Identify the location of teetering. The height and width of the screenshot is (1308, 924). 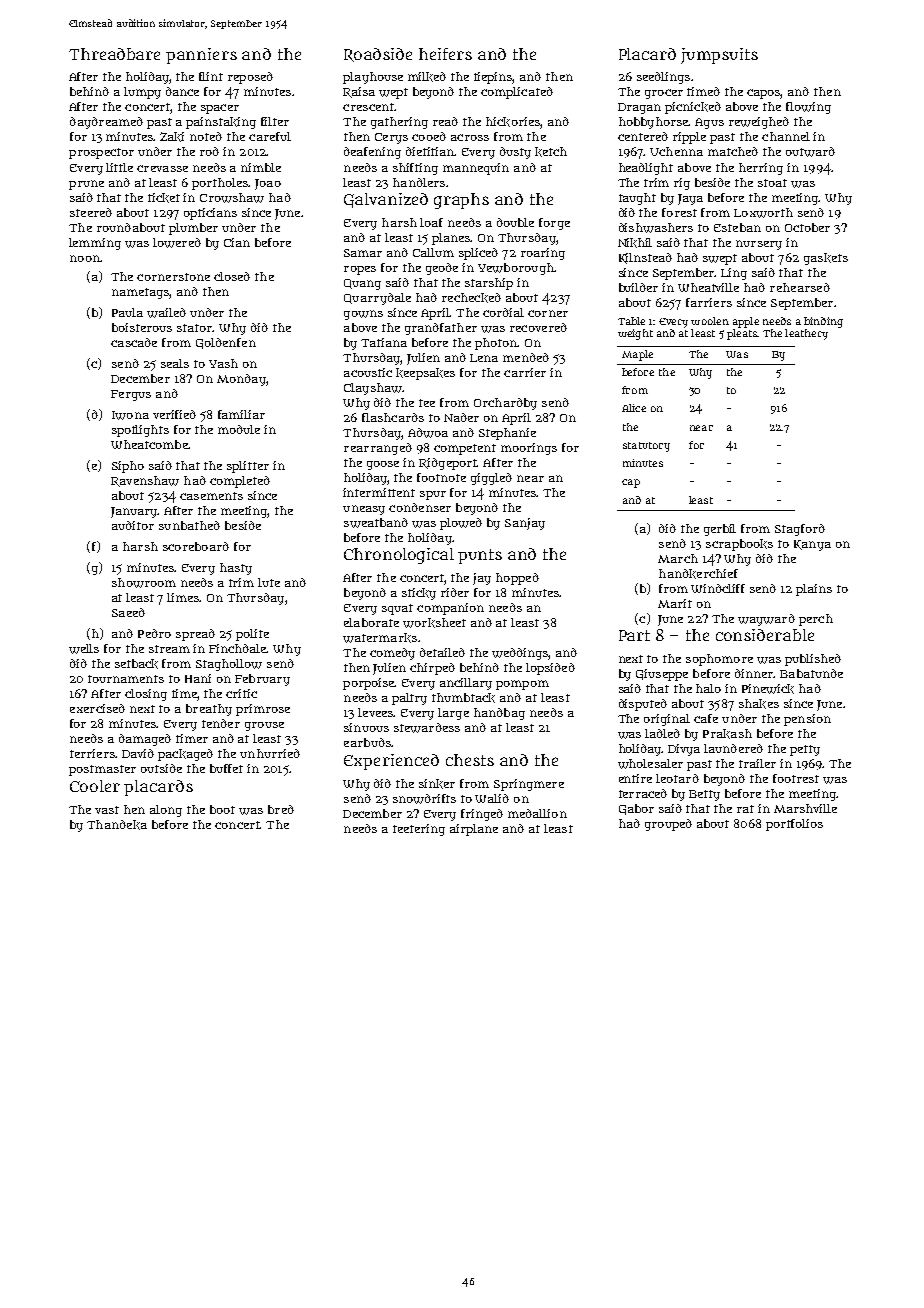
(419, 830).
